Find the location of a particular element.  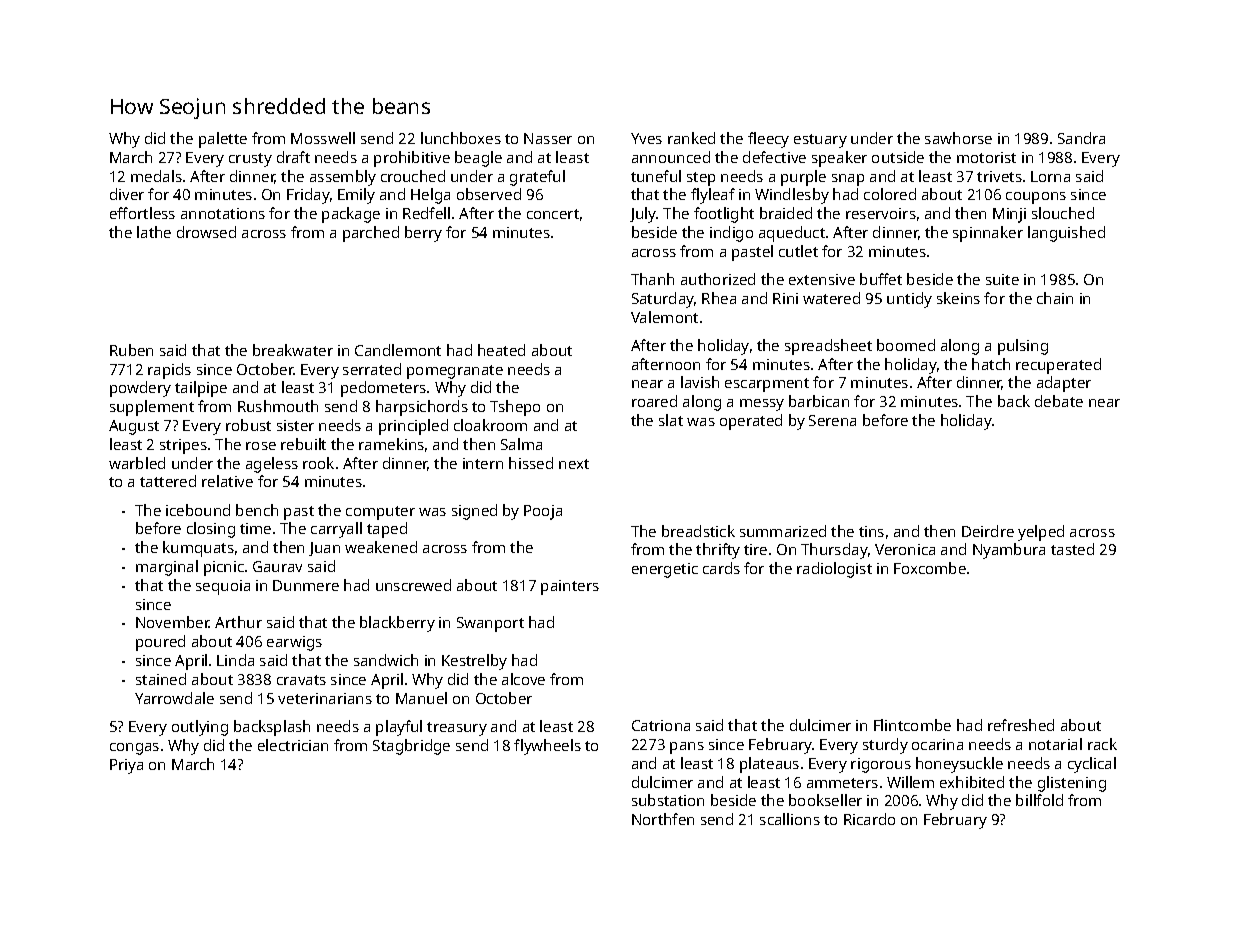

Arthur is located at coordinates (238, 622).
